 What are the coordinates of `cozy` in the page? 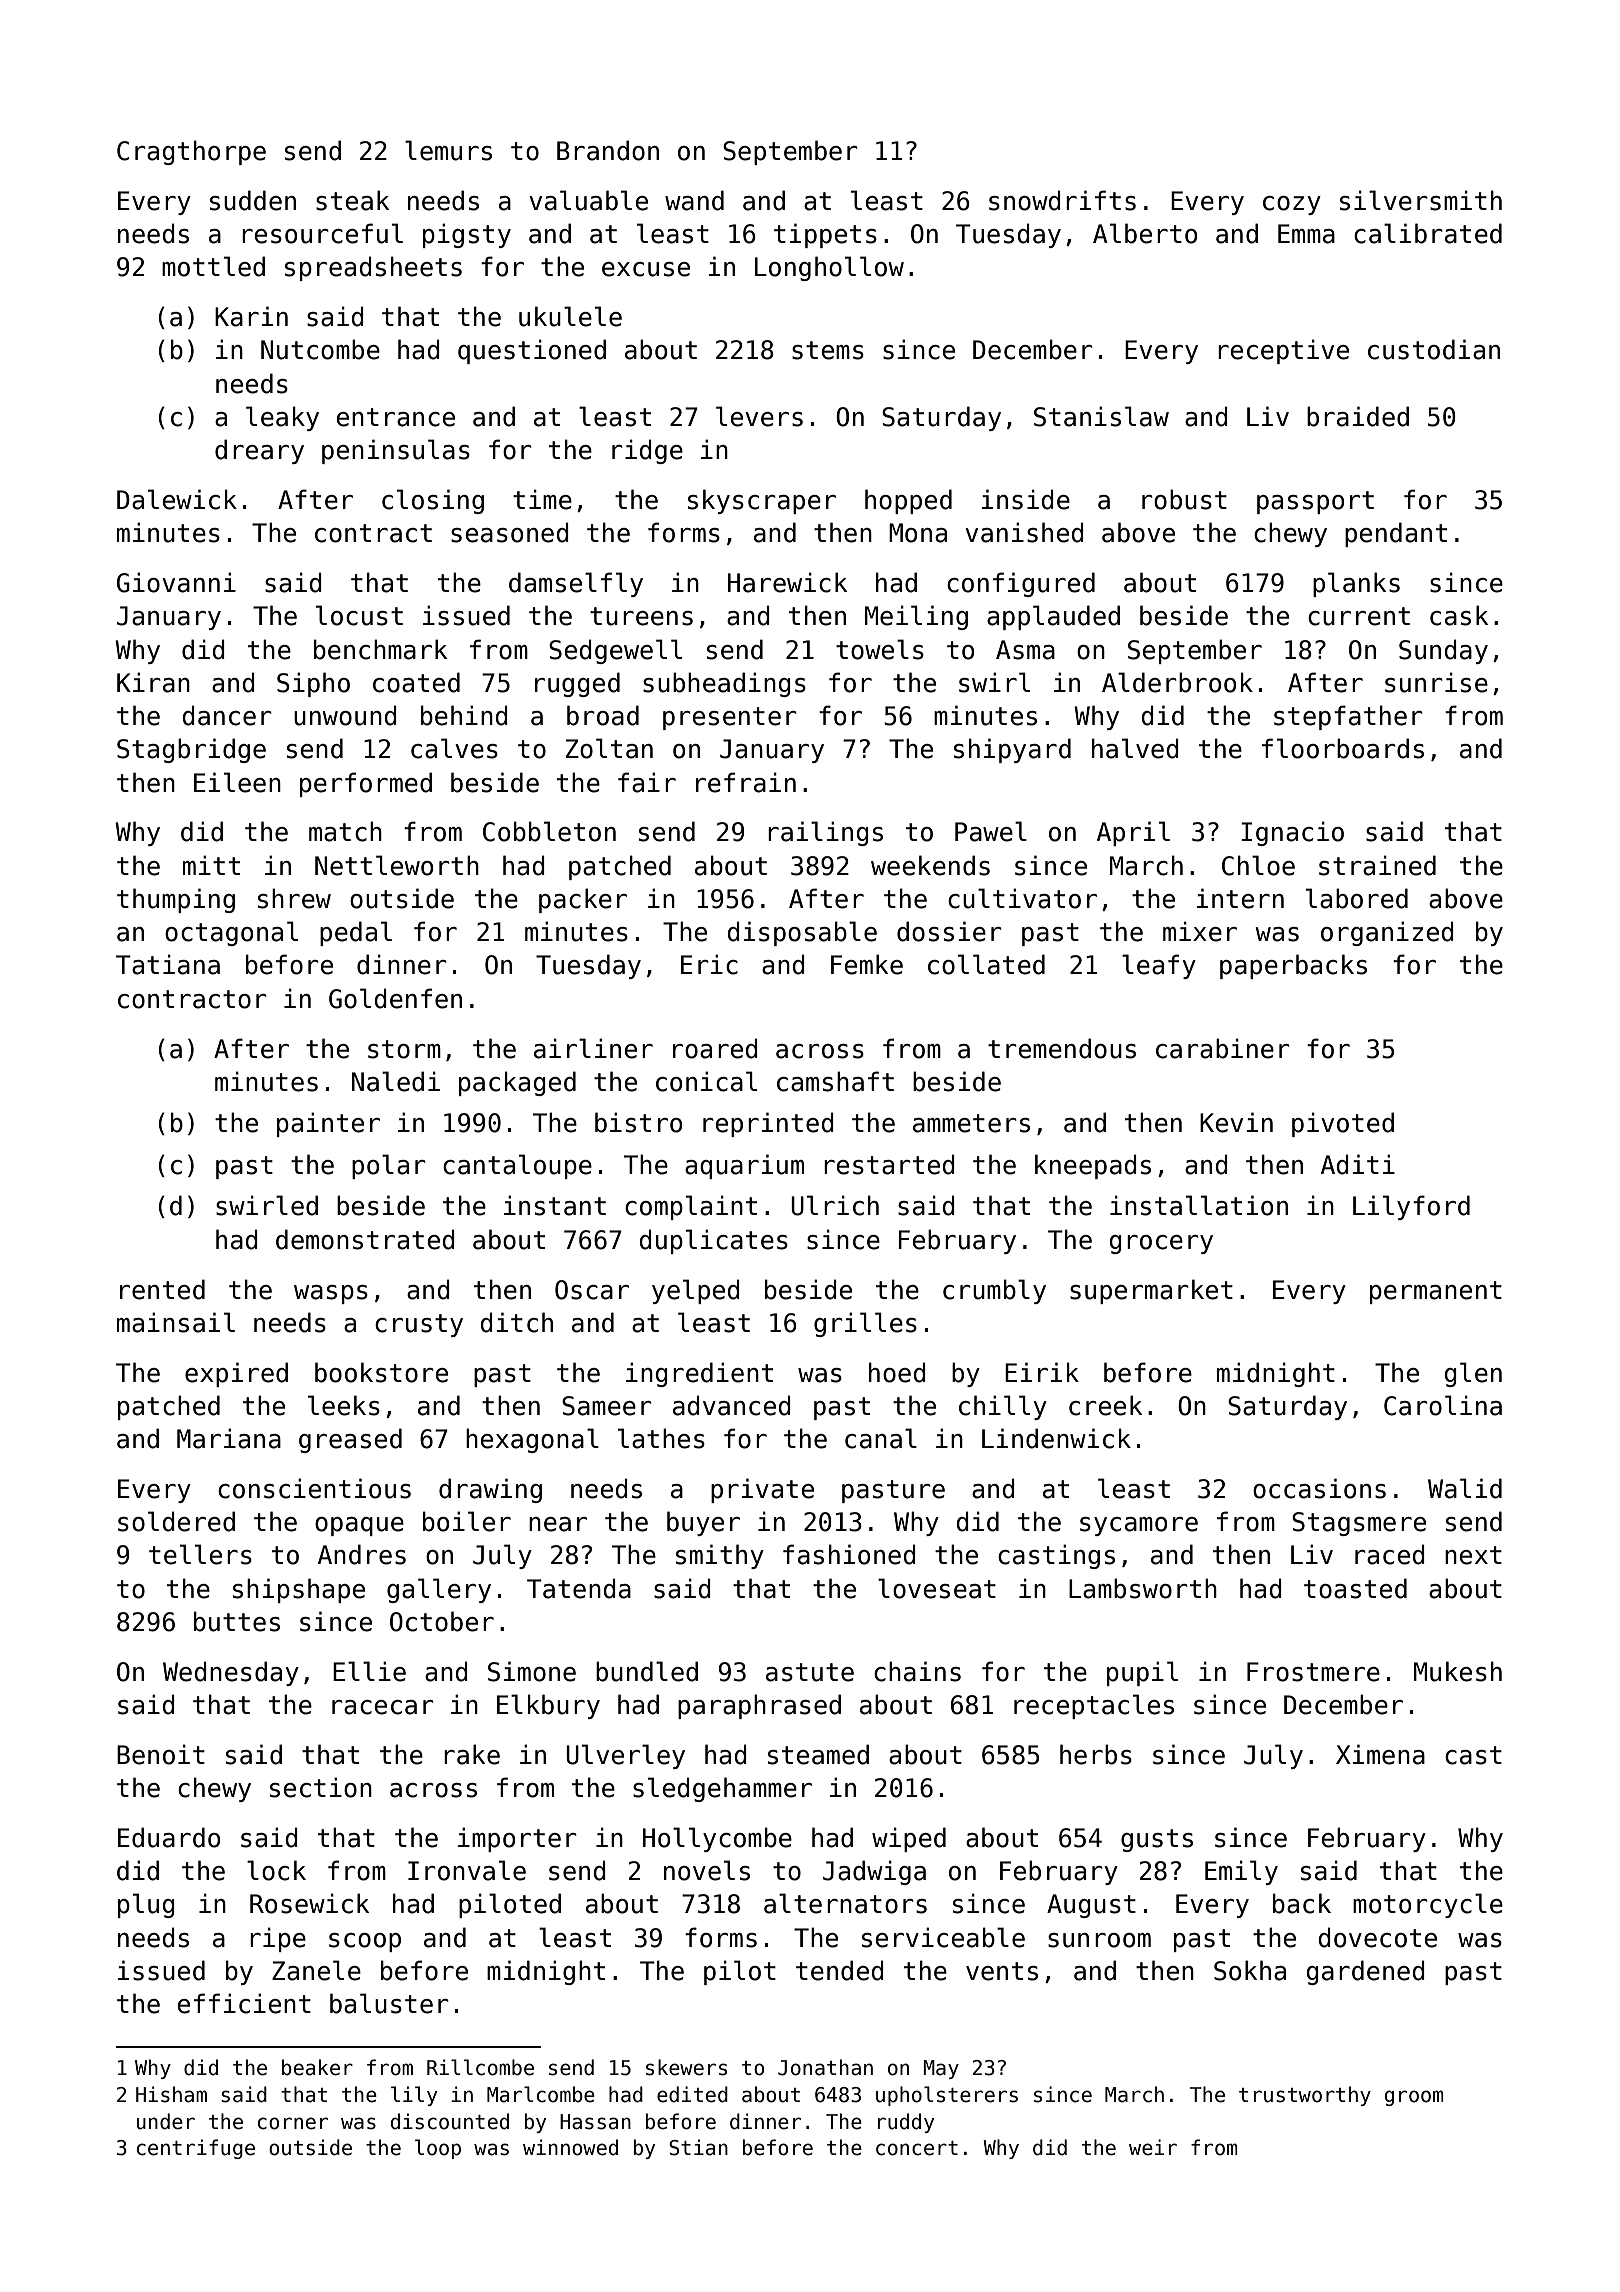 It's located at (1292, 205).
